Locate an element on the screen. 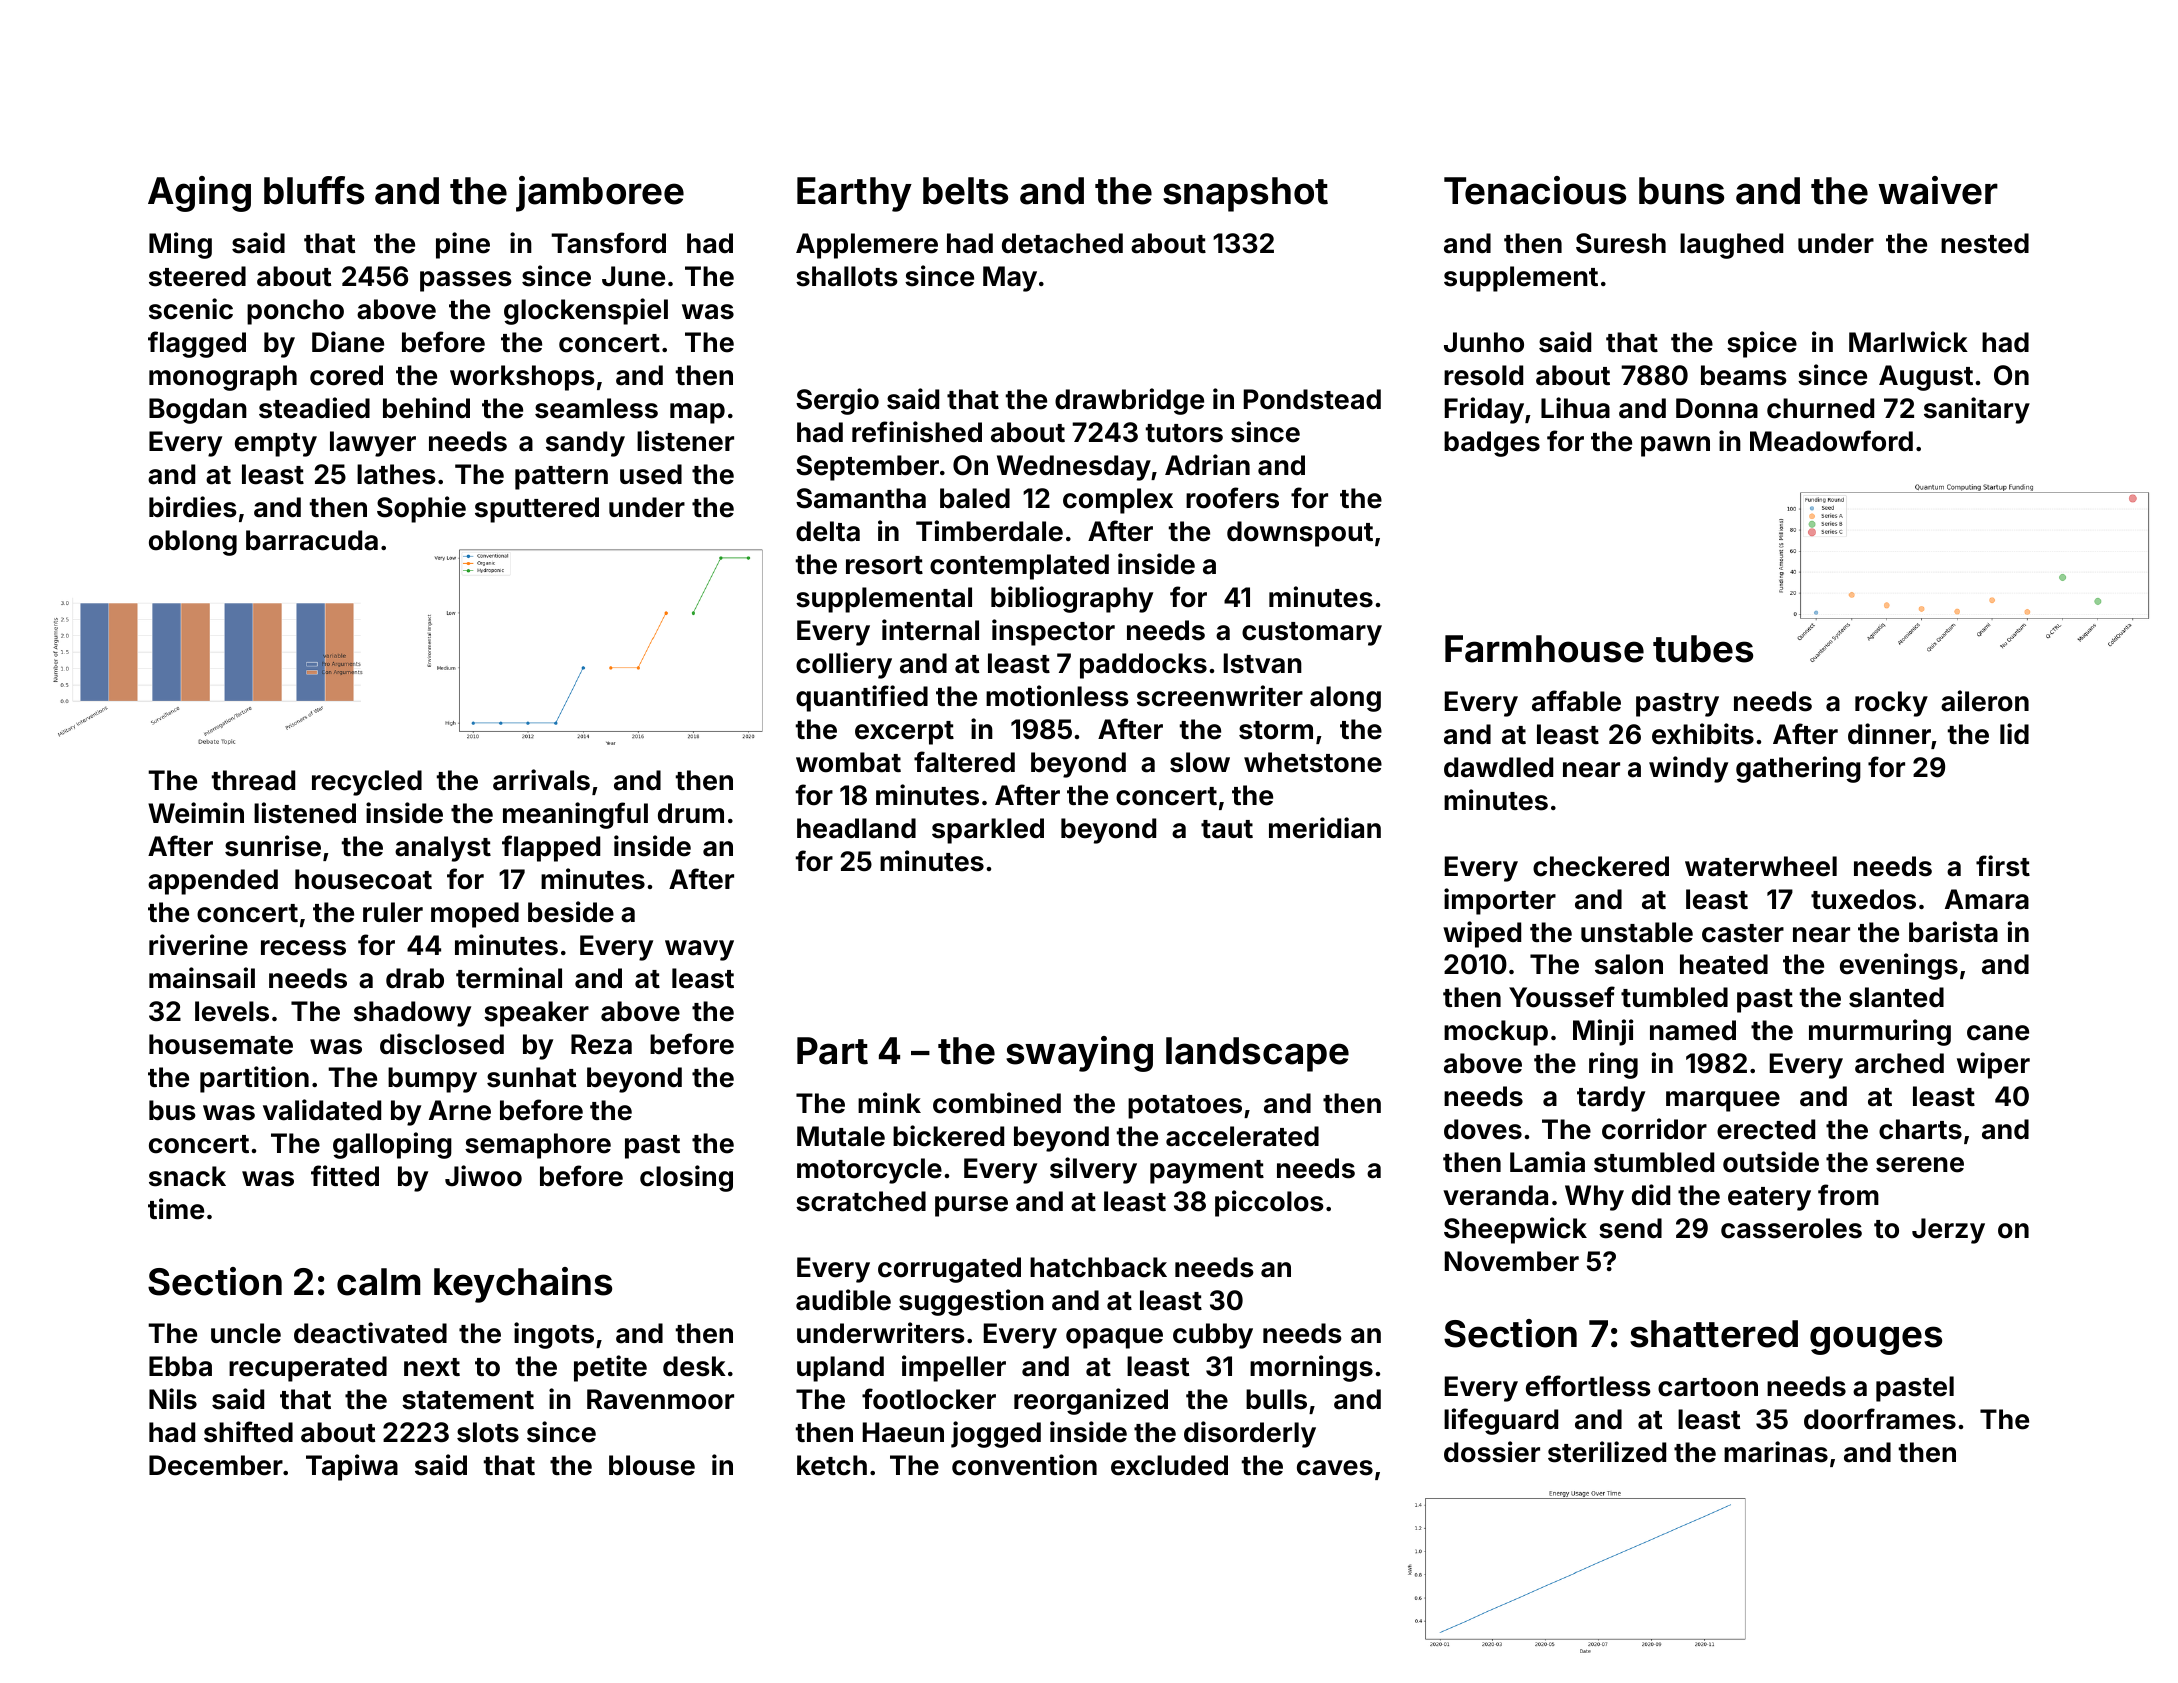 Image resolution: width=2178 pixels, height=1683 pixels. resold is located at coordinates (1483, 375).
